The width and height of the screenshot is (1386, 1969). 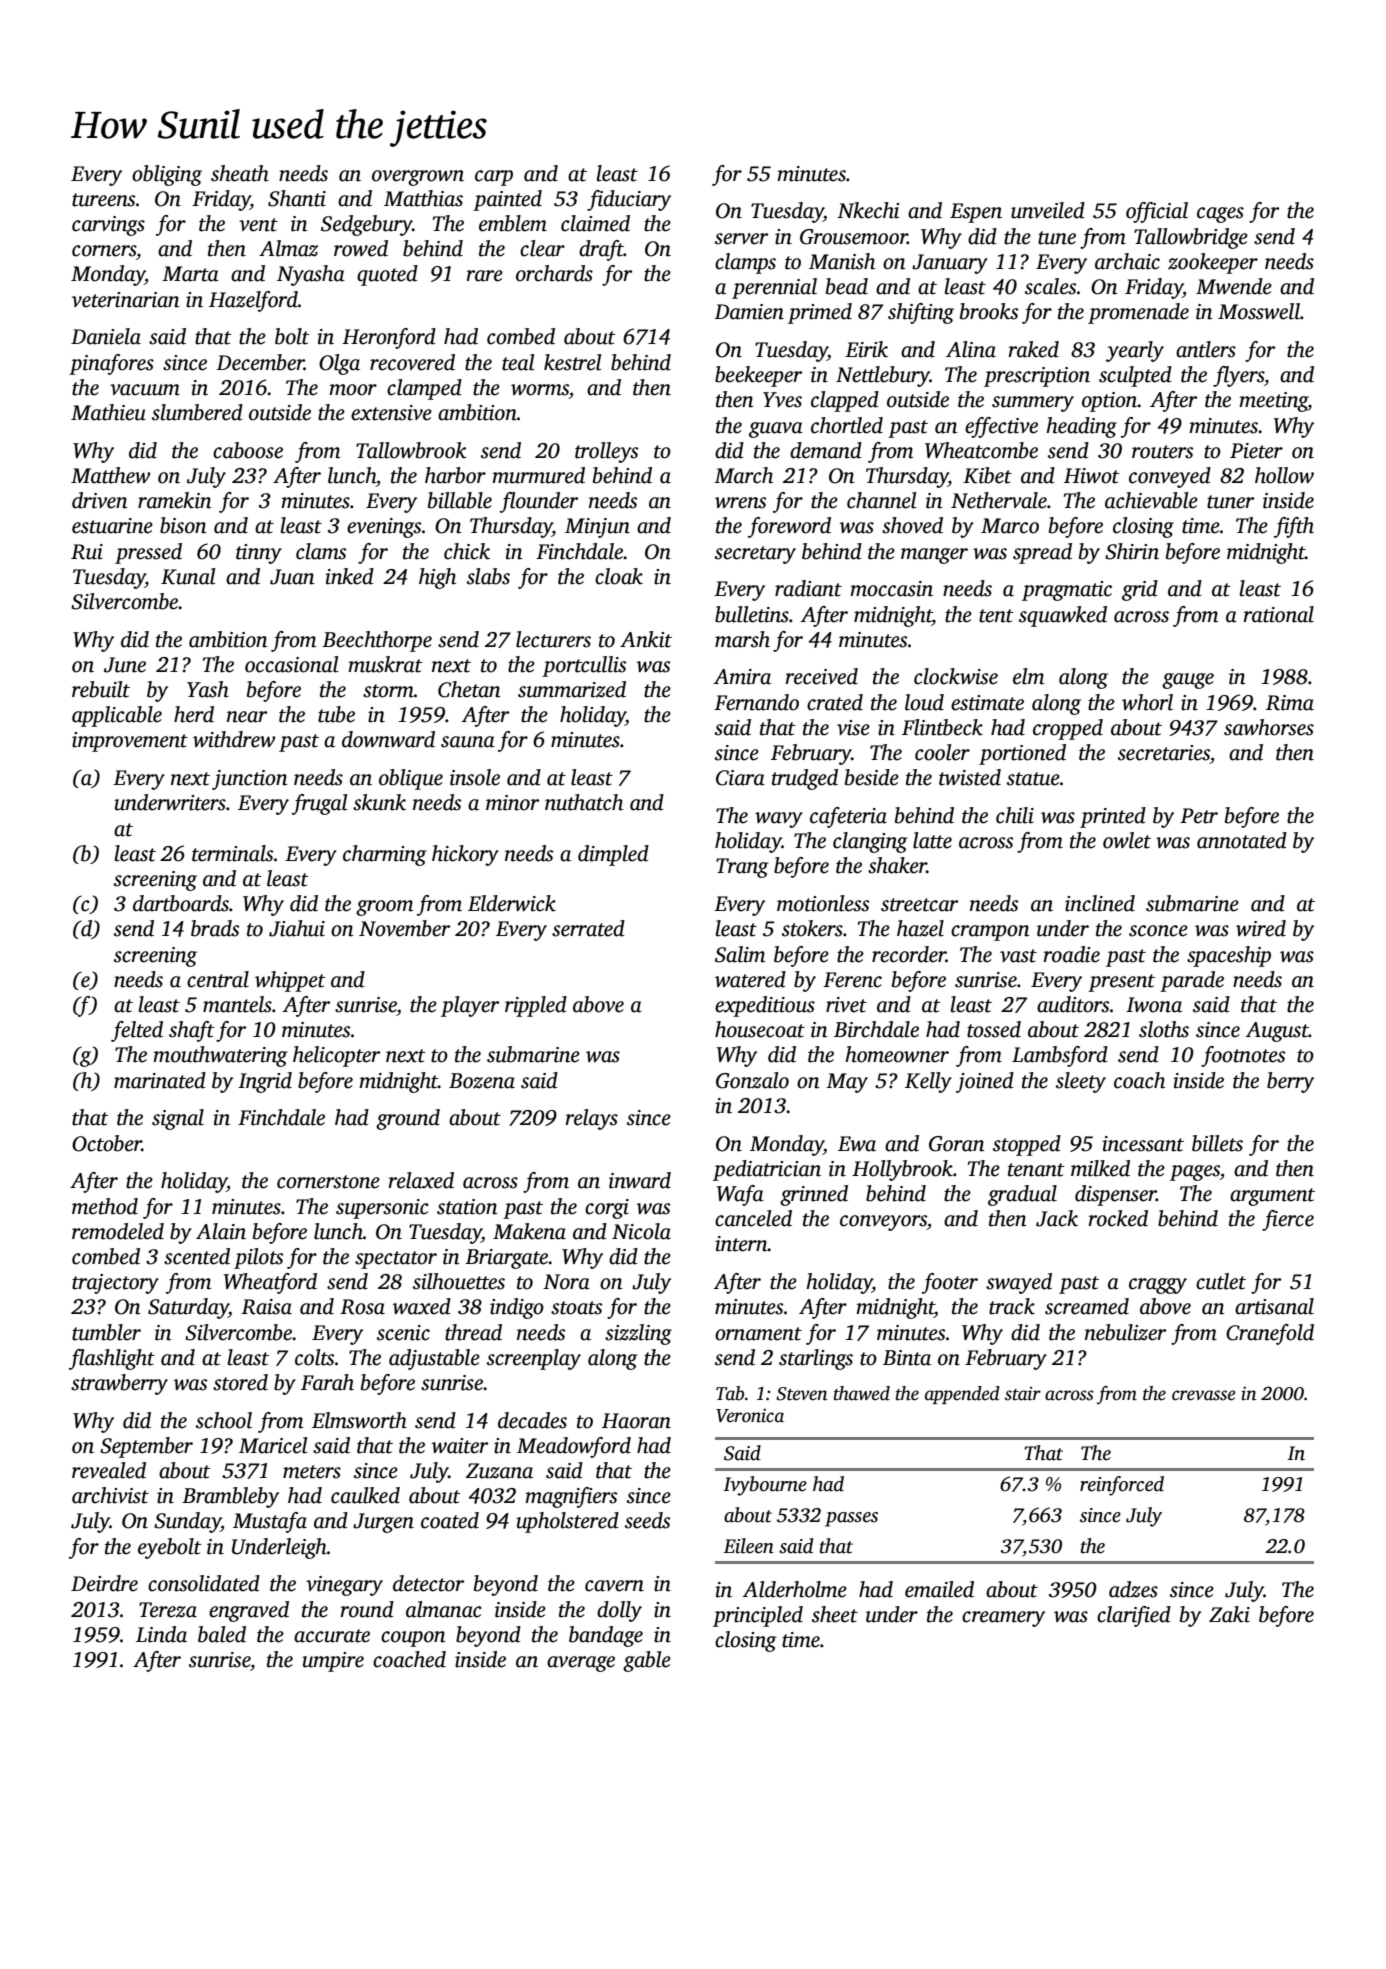 I want to click on cages, so click(x=1220, y=215).
